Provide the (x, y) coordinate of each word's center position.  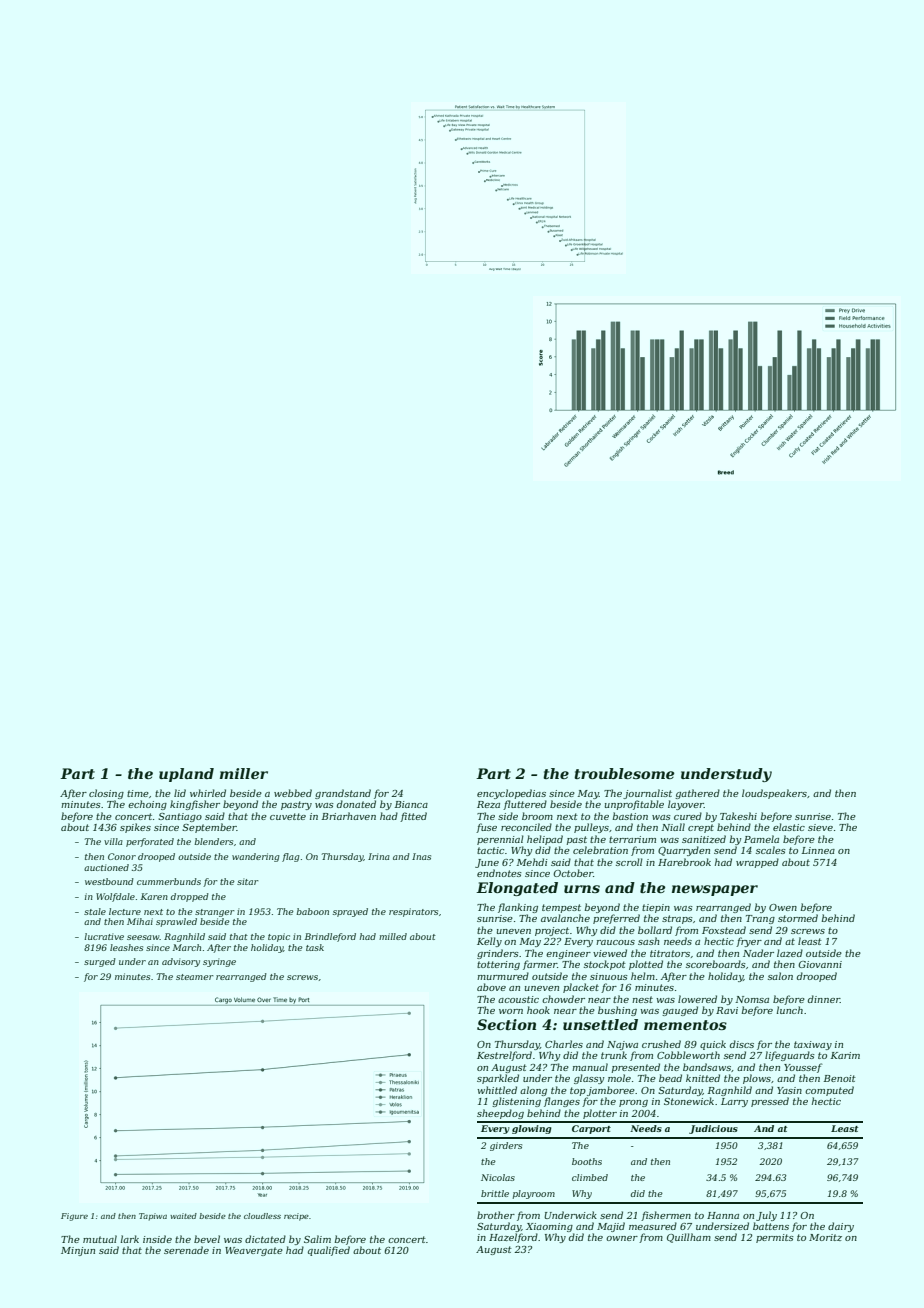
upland (186, 775)
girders (506, 1146)
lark (129, 1239)
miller (244, 773)
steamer (195, 977)
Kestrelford (504, 1056)
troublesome (624, 773)
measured (653, 1226)
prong (633, 1103)
